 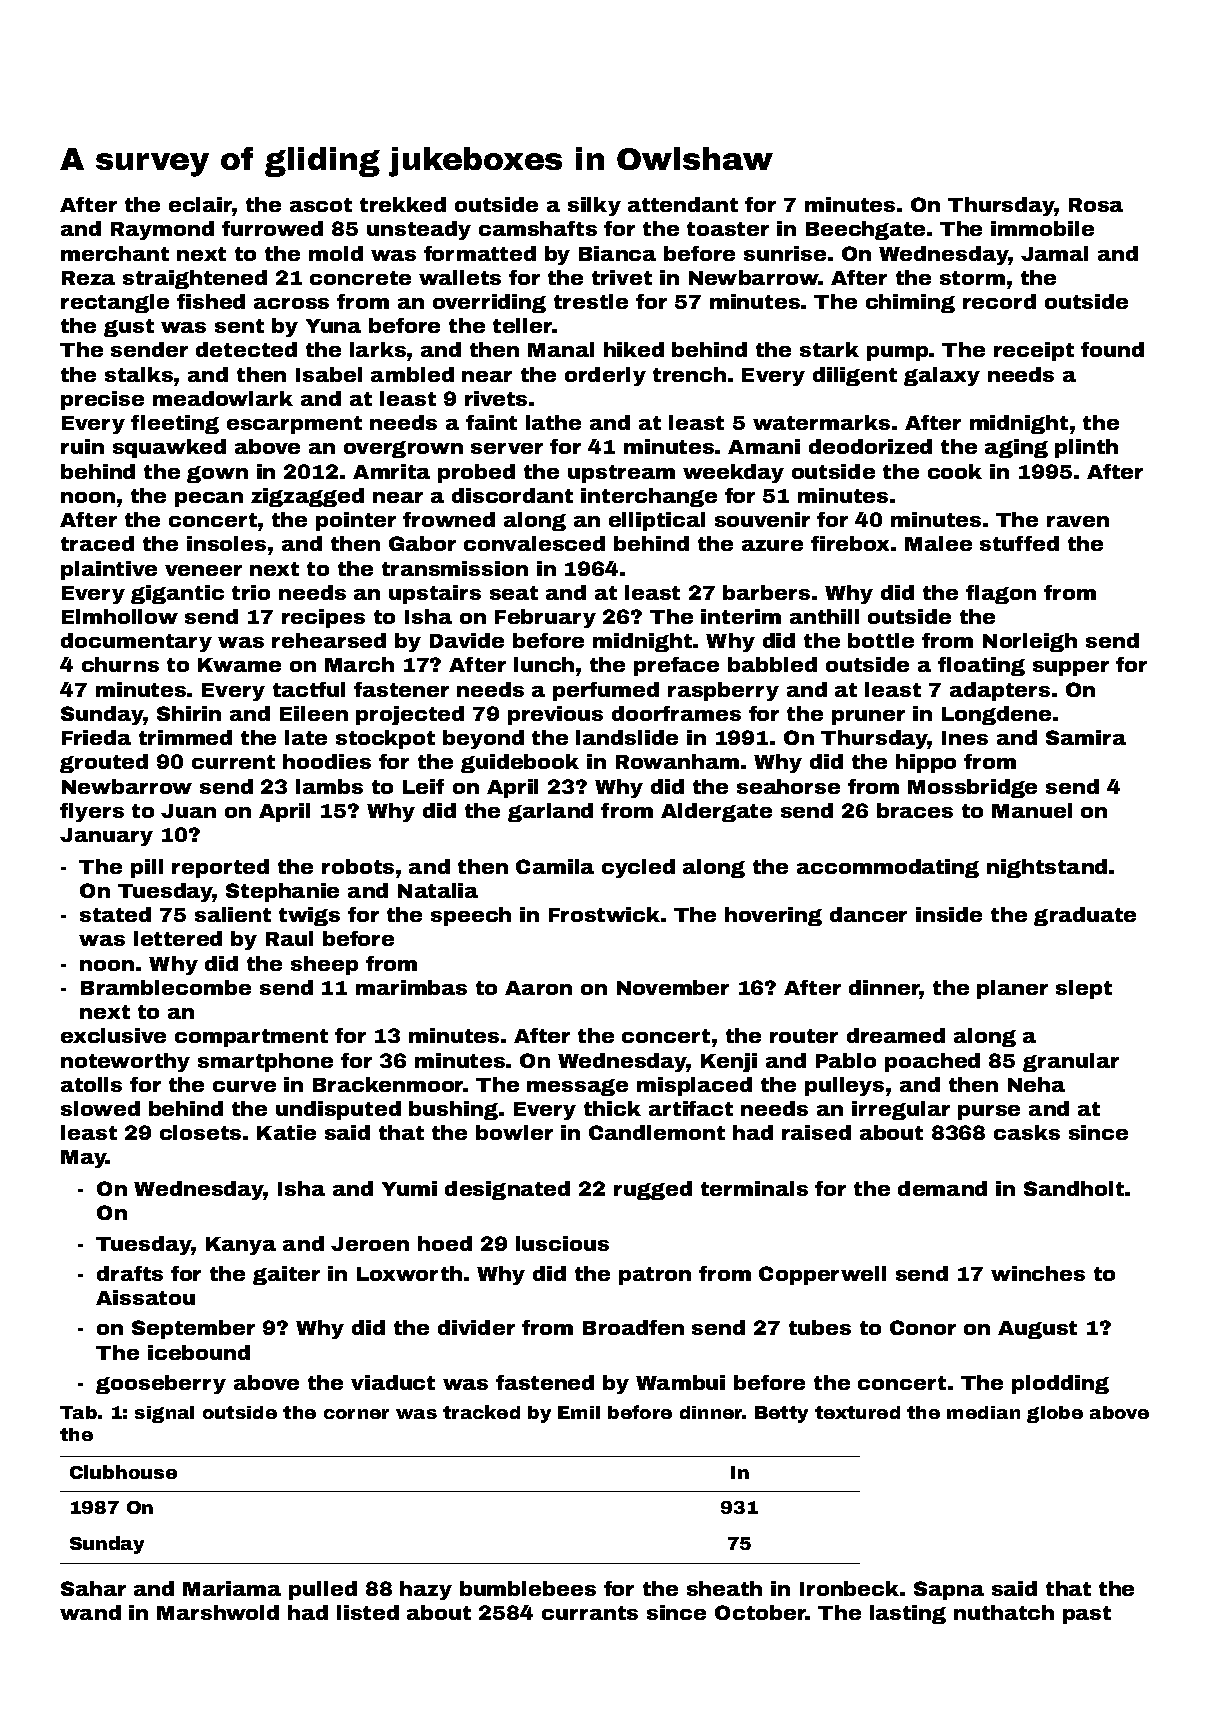 What do you see at coordinates (1032, 810) in the screenshot?
I see `Manuel` at bounding box center [1032, 810].
